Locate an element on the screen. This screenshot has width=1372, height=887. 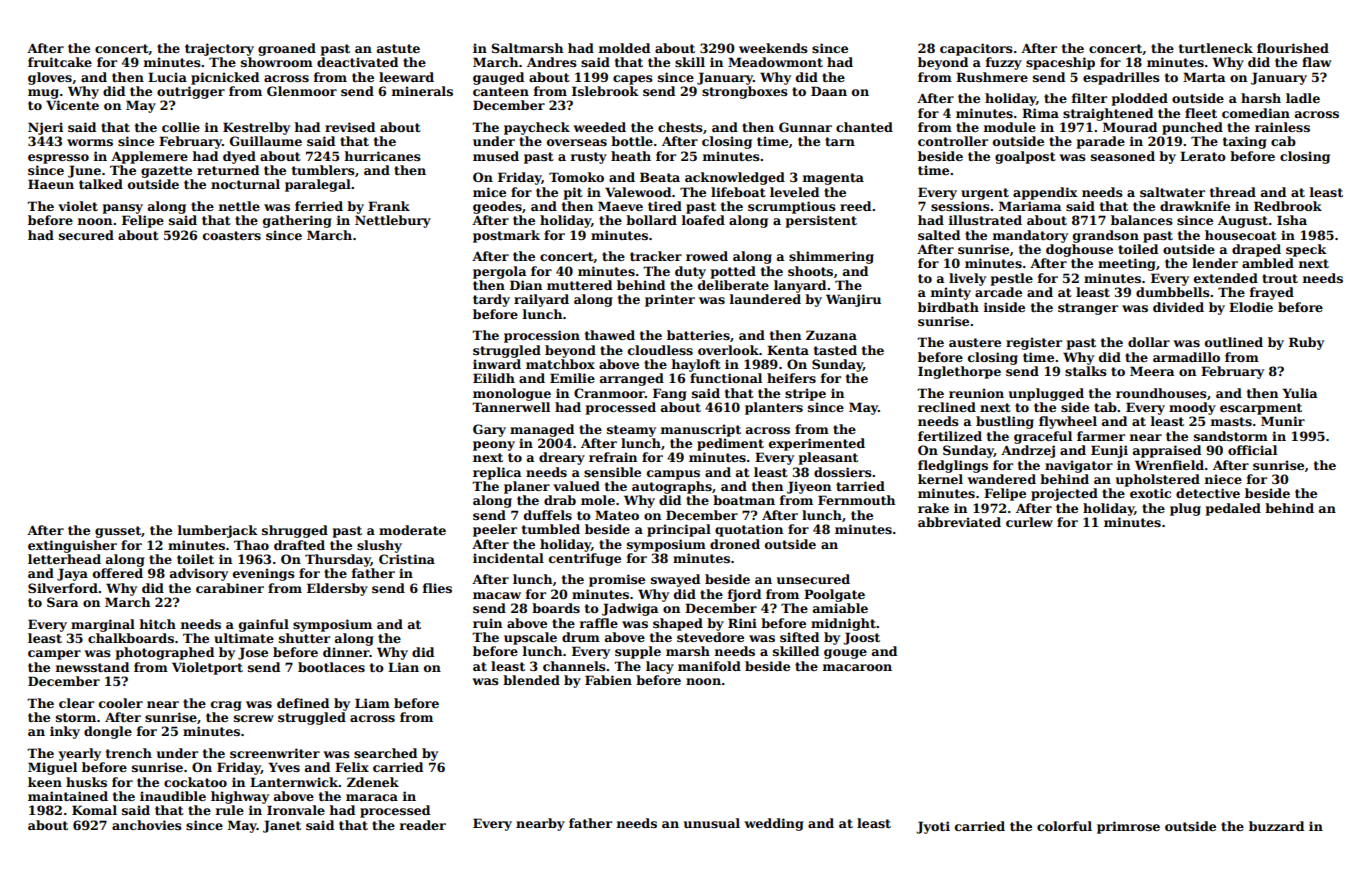
balances is located at coordinates (1142, 220).
